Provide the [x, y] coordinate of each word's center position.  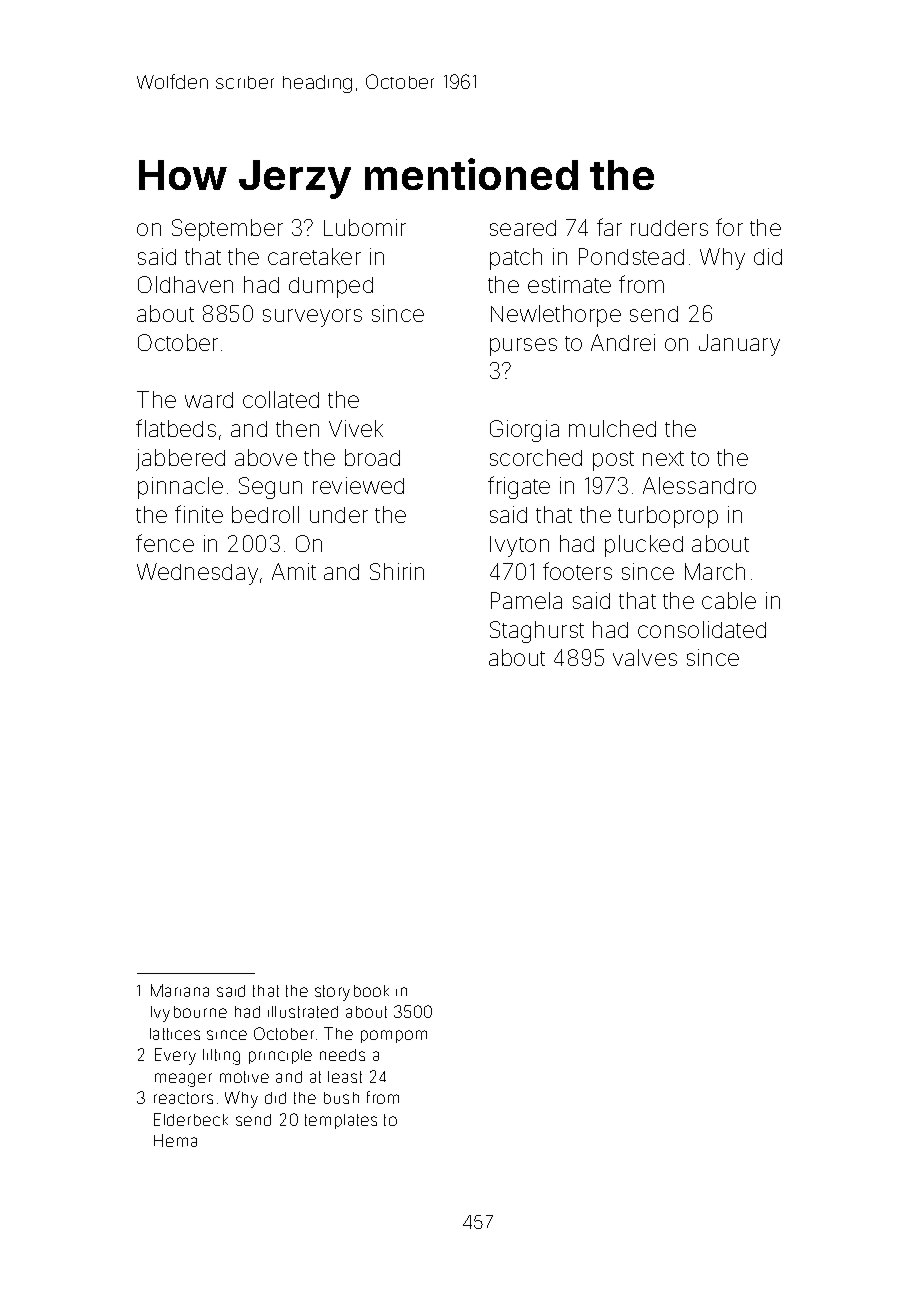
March [715, 571]
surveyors [312, 318]
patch [516, 259]
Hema [175, 1140]
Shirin [397, 571]
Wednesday [197, 574]
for [729, 227]
